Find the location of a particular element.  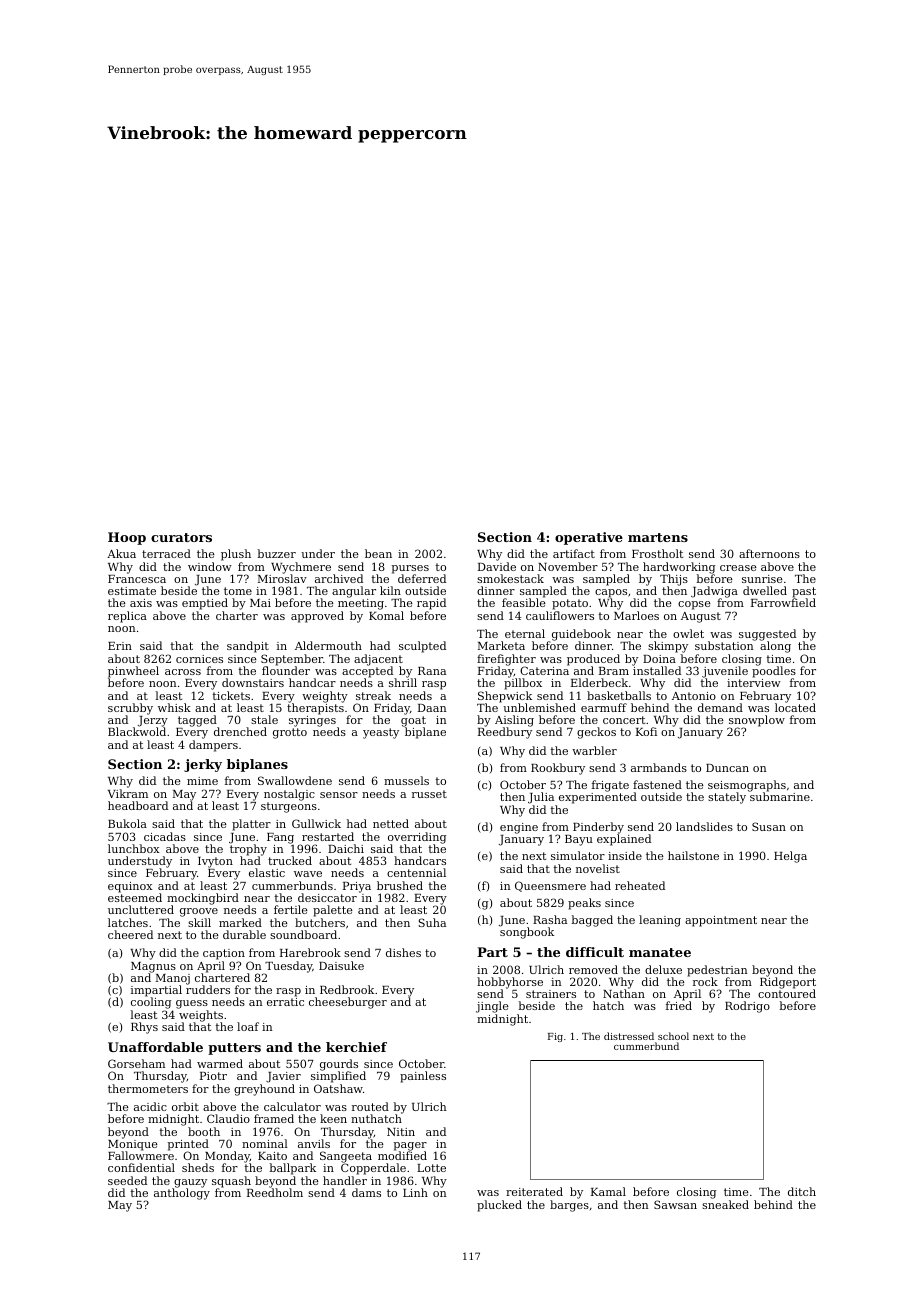

sheds is located at coordinates (198, 1167).
